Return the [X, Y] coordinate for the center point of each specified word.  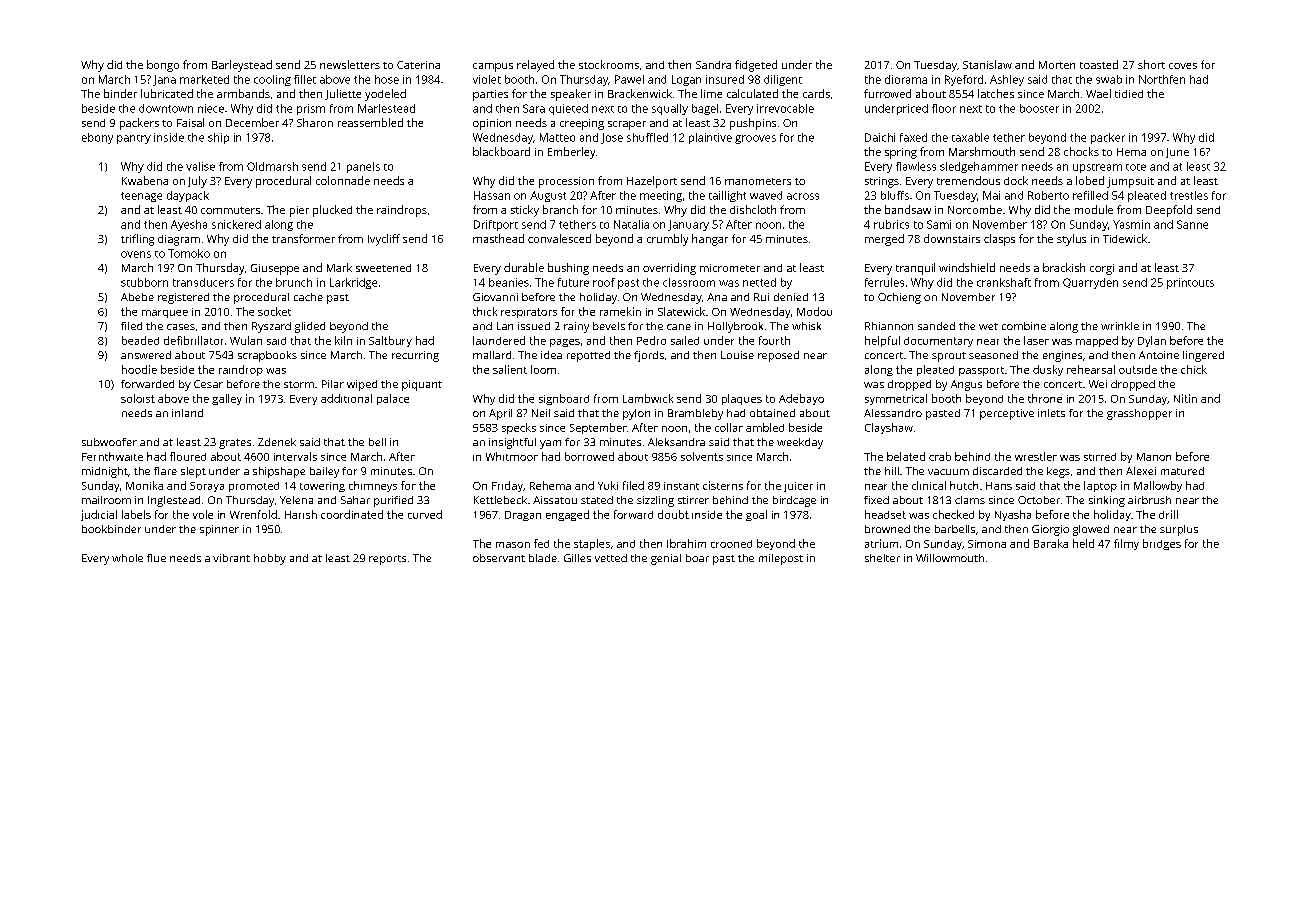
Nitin [1185, 398]
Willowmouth [950, 558]
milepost [781, 559]
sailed [685, 340]
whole [127, 558]
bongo [163, 66]
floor [944, 108]
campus [493, 67]
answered [146, 355]
